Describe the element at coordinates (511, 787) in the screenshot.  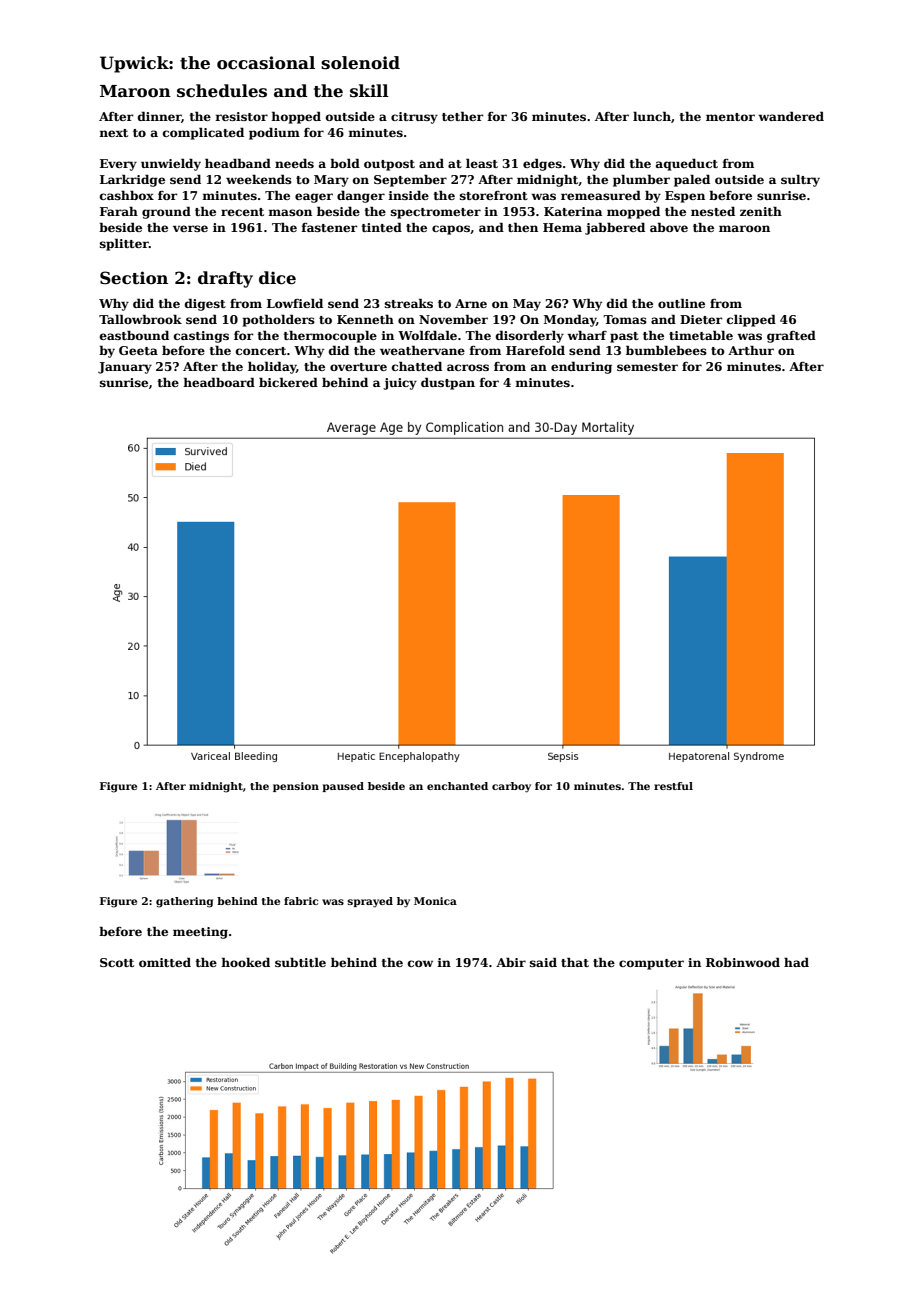
I see `carboy` at that location.
